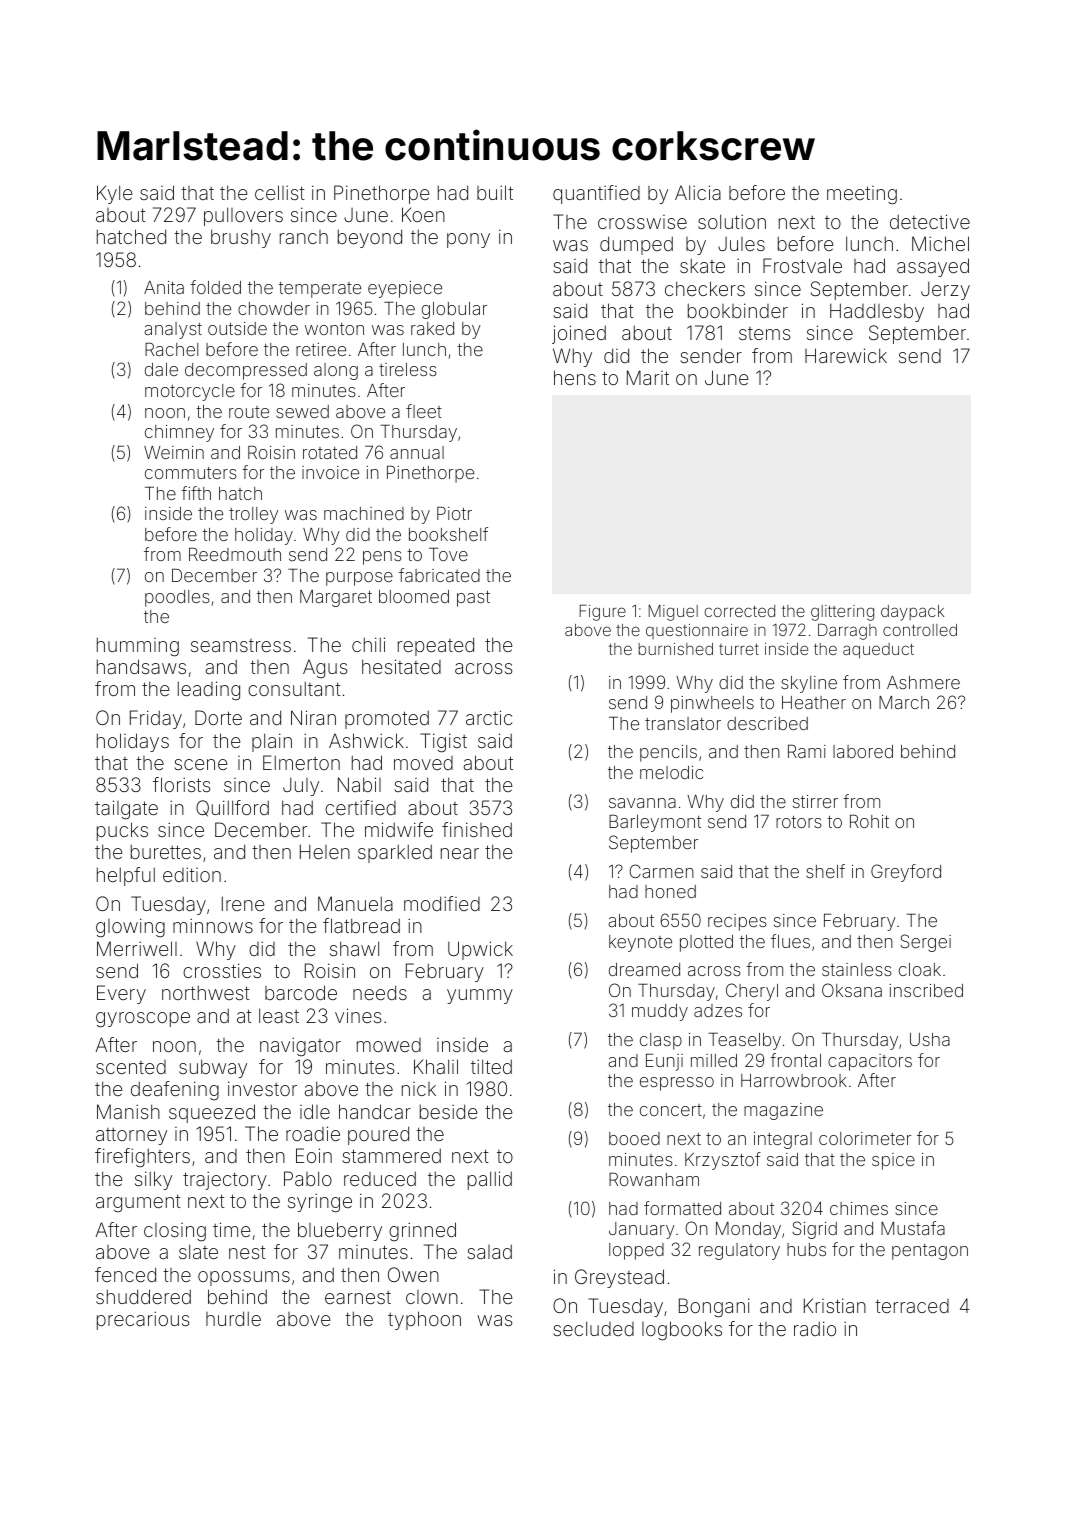 The width and height of the document is (1066, 1515). Describe the element at coordinates (930, 221) in the document. I see `detective` at that location.
